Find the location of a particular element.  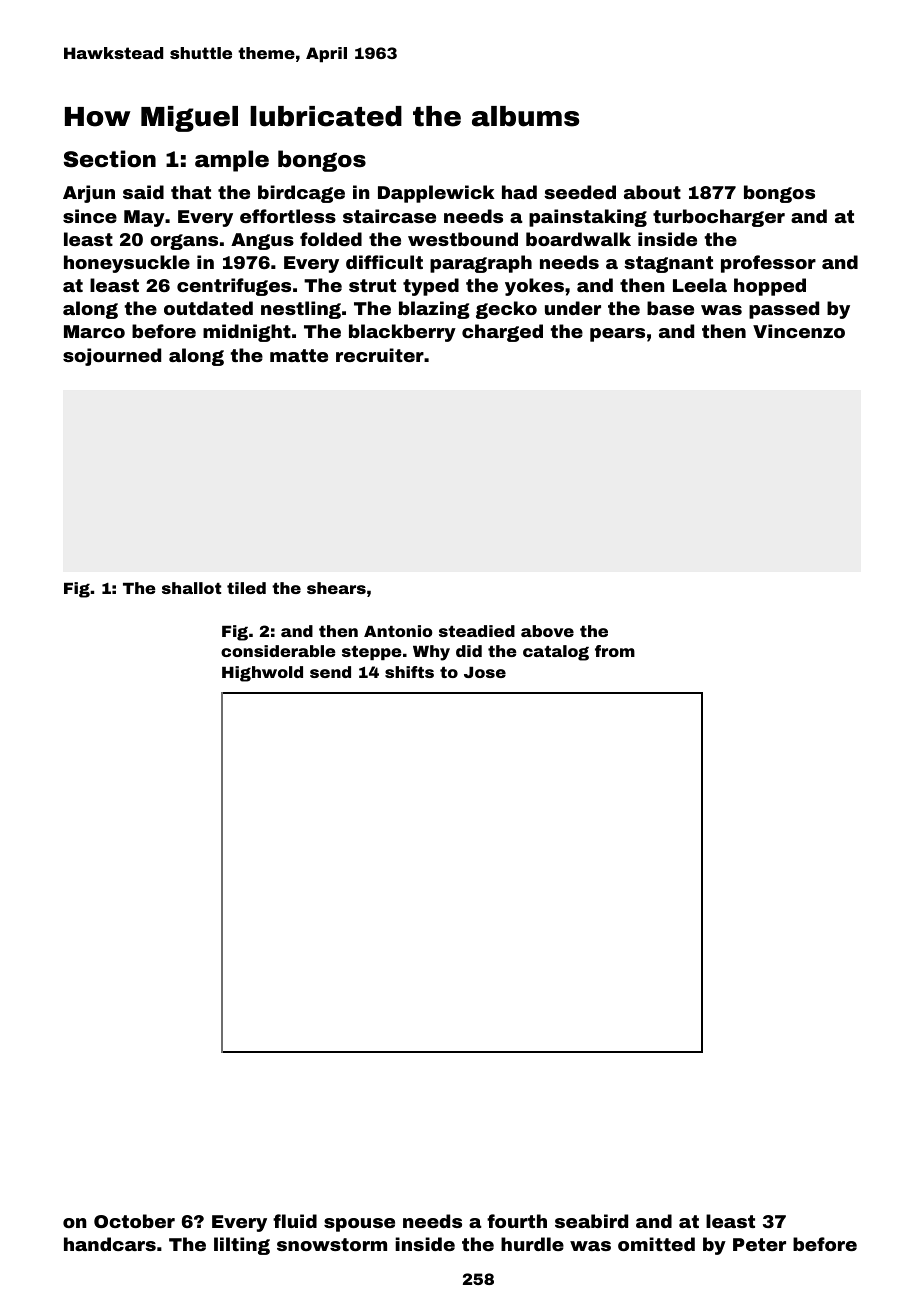

tiled is located at coordinates (246, 588).
